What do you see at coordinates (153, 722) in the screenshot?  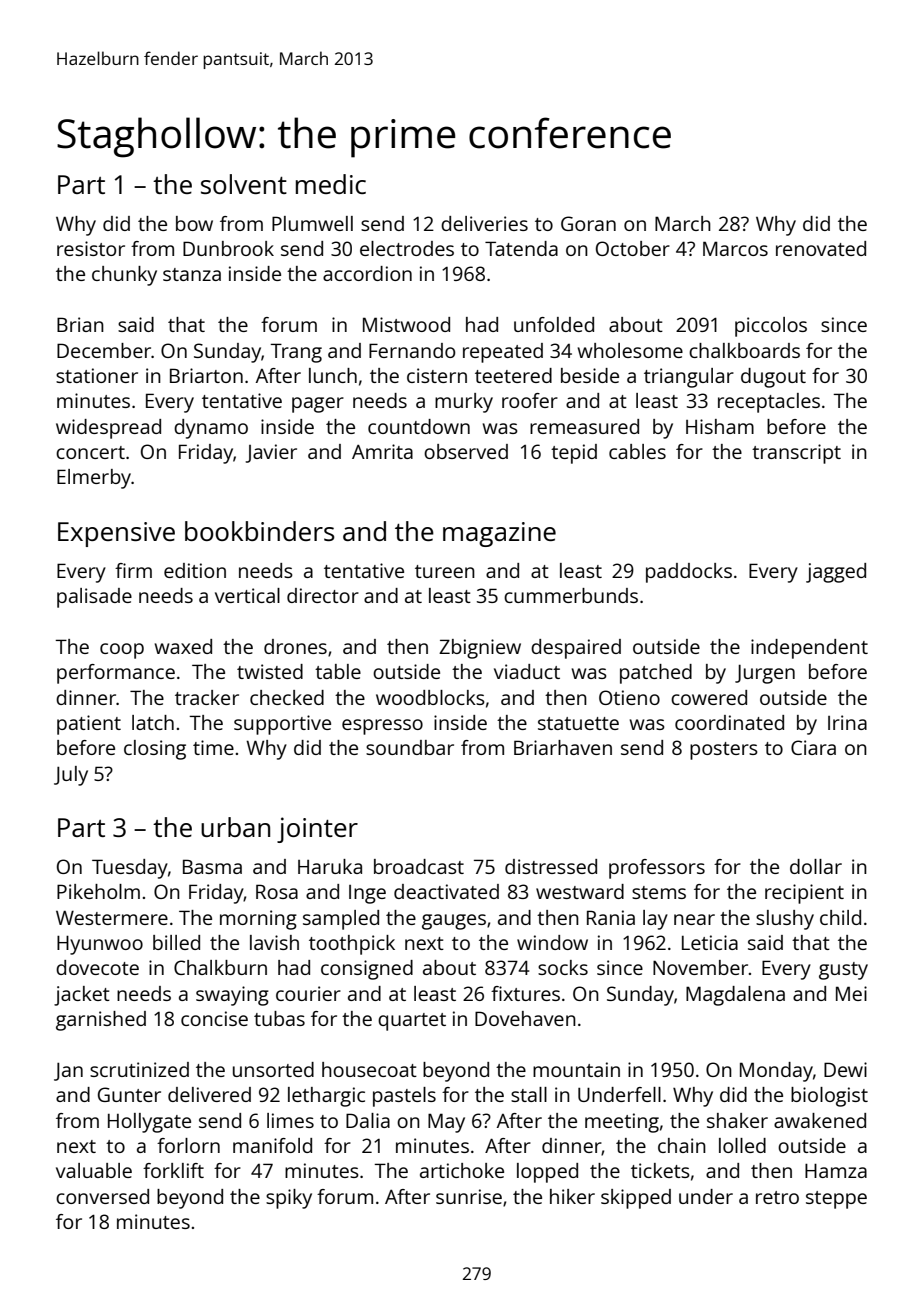 I see `latch` at bounding box center [153, 722].
